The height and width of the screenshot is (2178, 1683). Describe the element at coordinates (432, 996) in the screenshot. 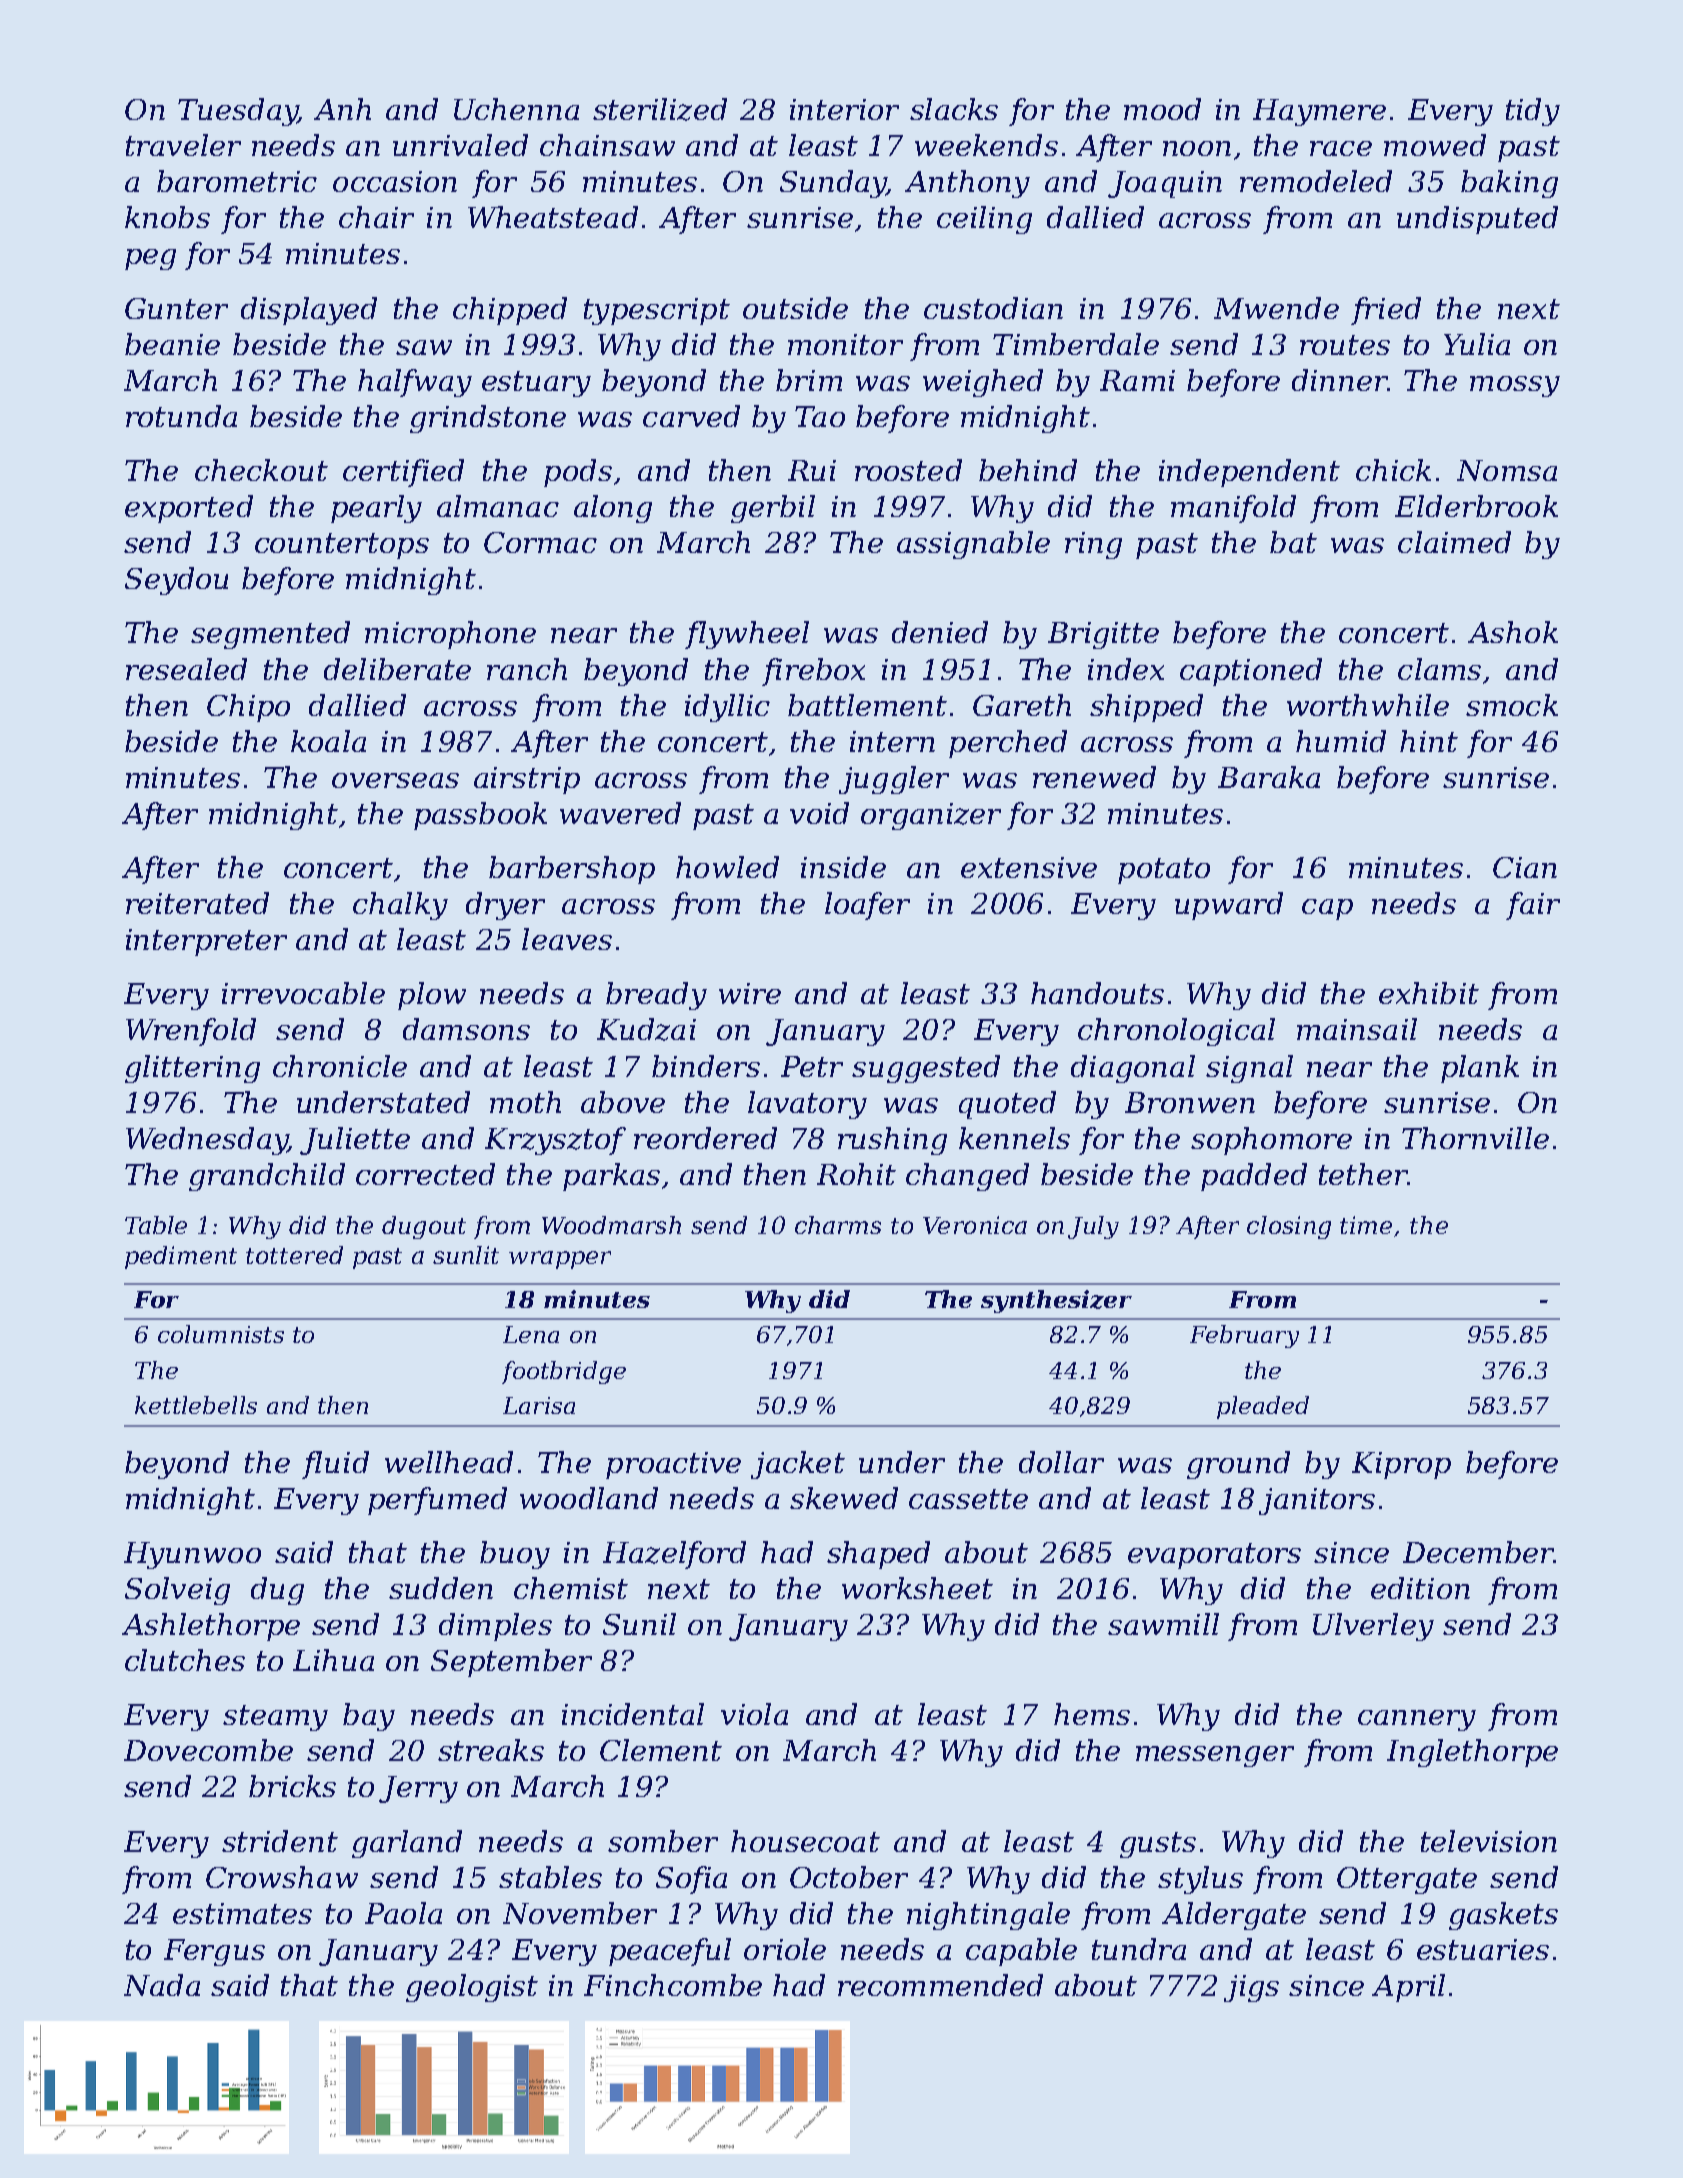

I see `plow` at that location.
